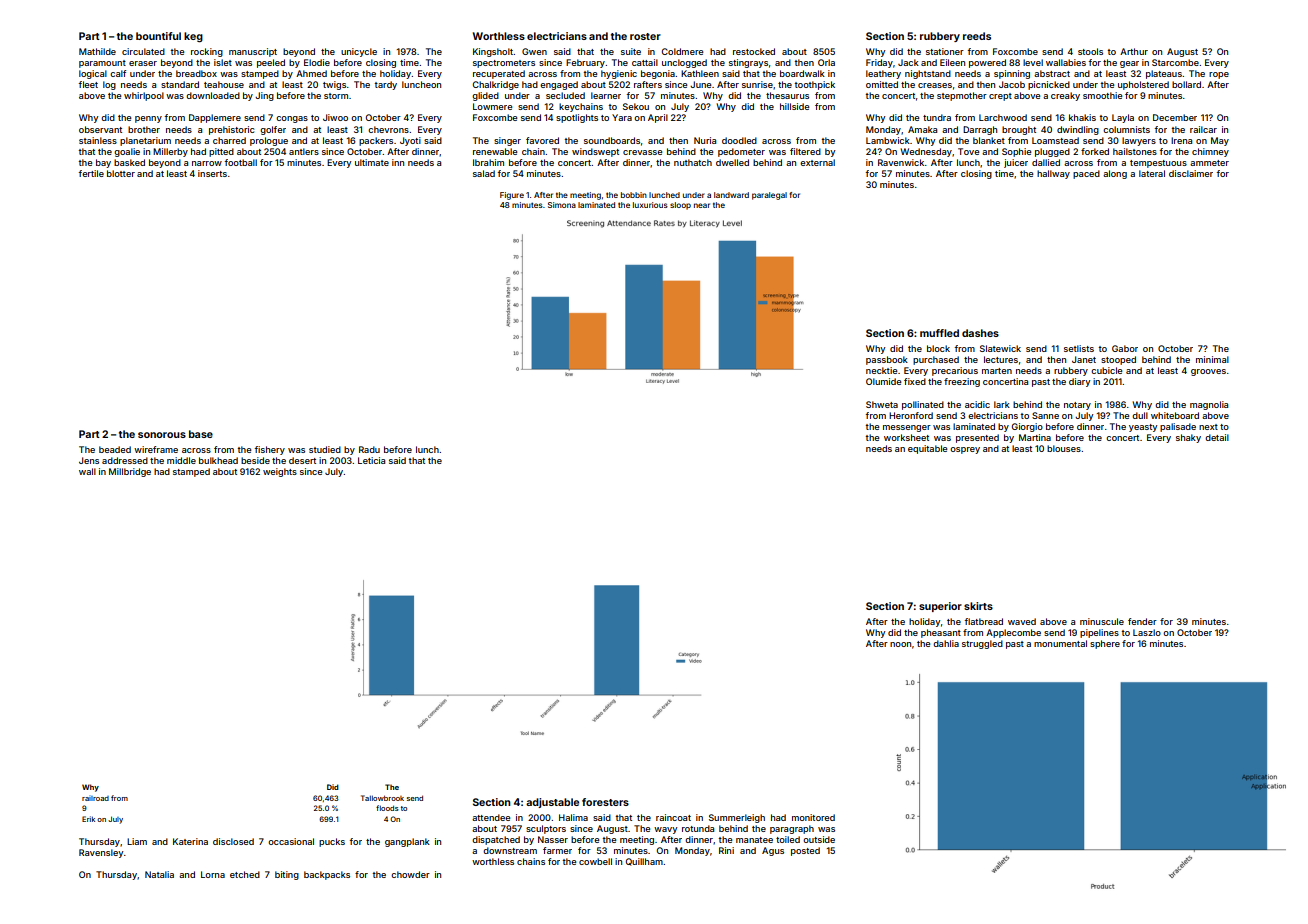 The image size is (1308, 924). What do you see at coordinates (280, 472) in the image?
I see `weights` at bounding box center [280, 472].
